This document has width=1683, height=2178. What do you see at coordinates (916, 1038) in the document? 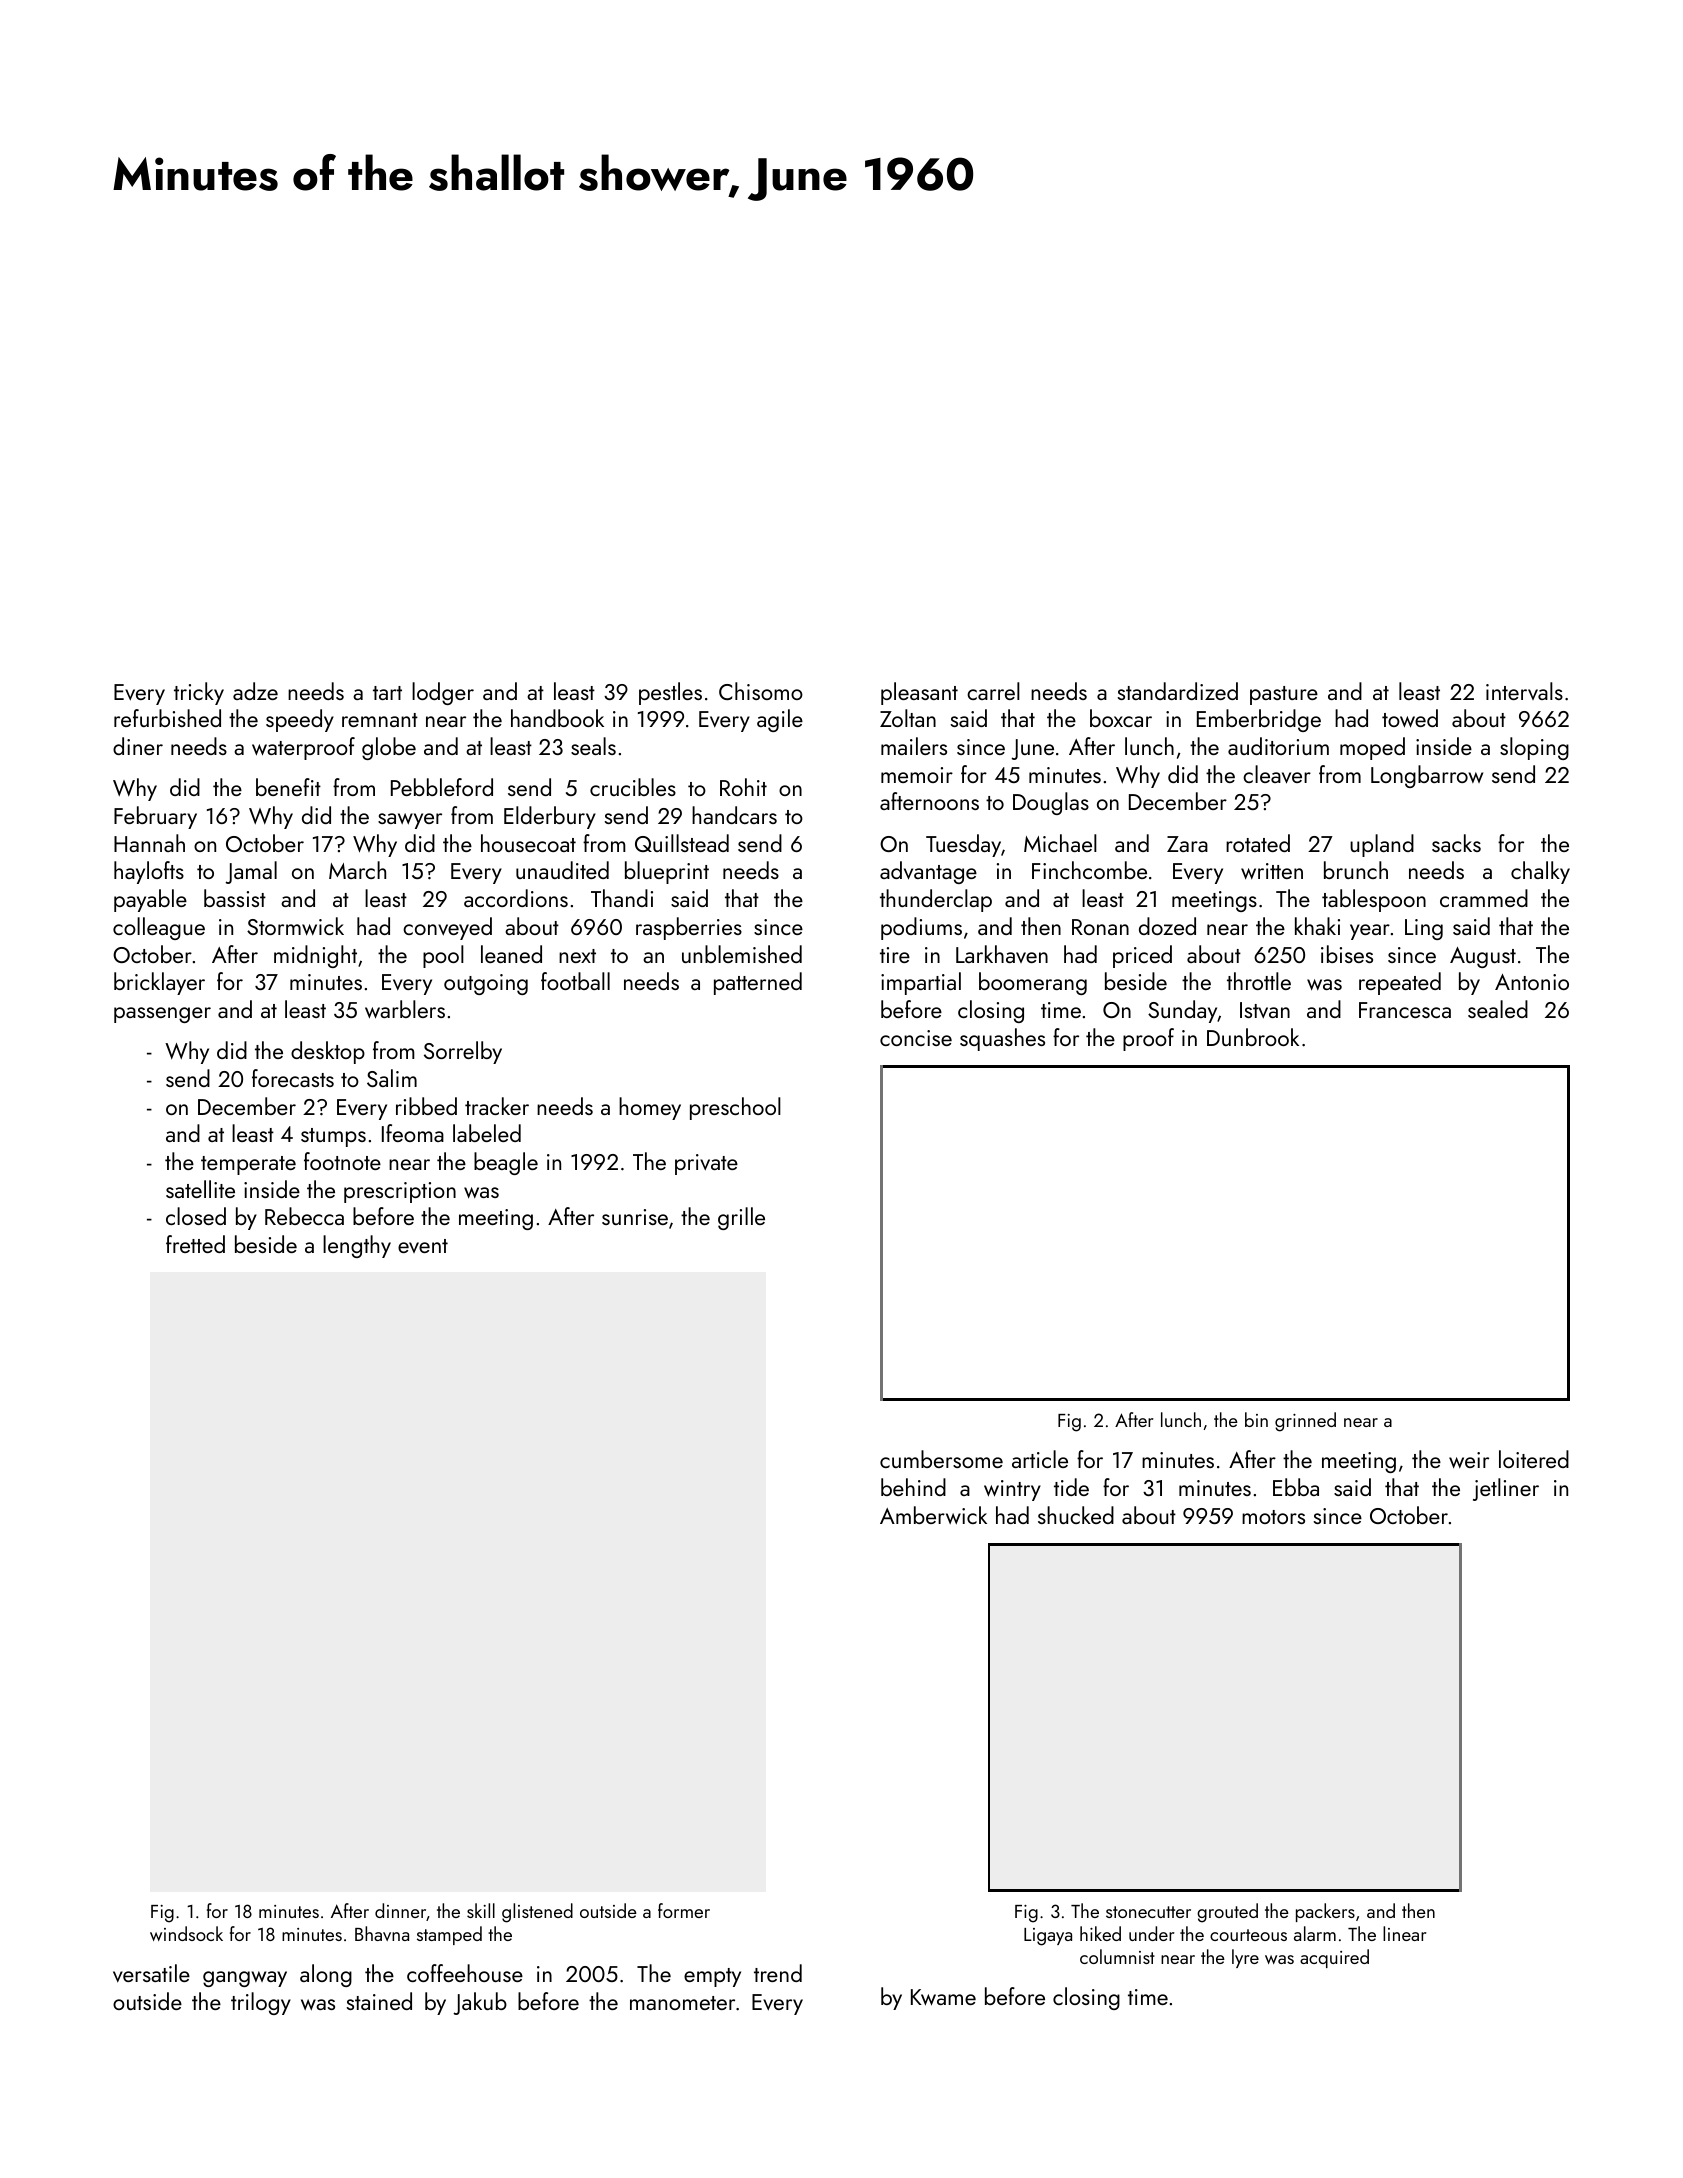
I see `concise` at bounding box center [916, 1038].
